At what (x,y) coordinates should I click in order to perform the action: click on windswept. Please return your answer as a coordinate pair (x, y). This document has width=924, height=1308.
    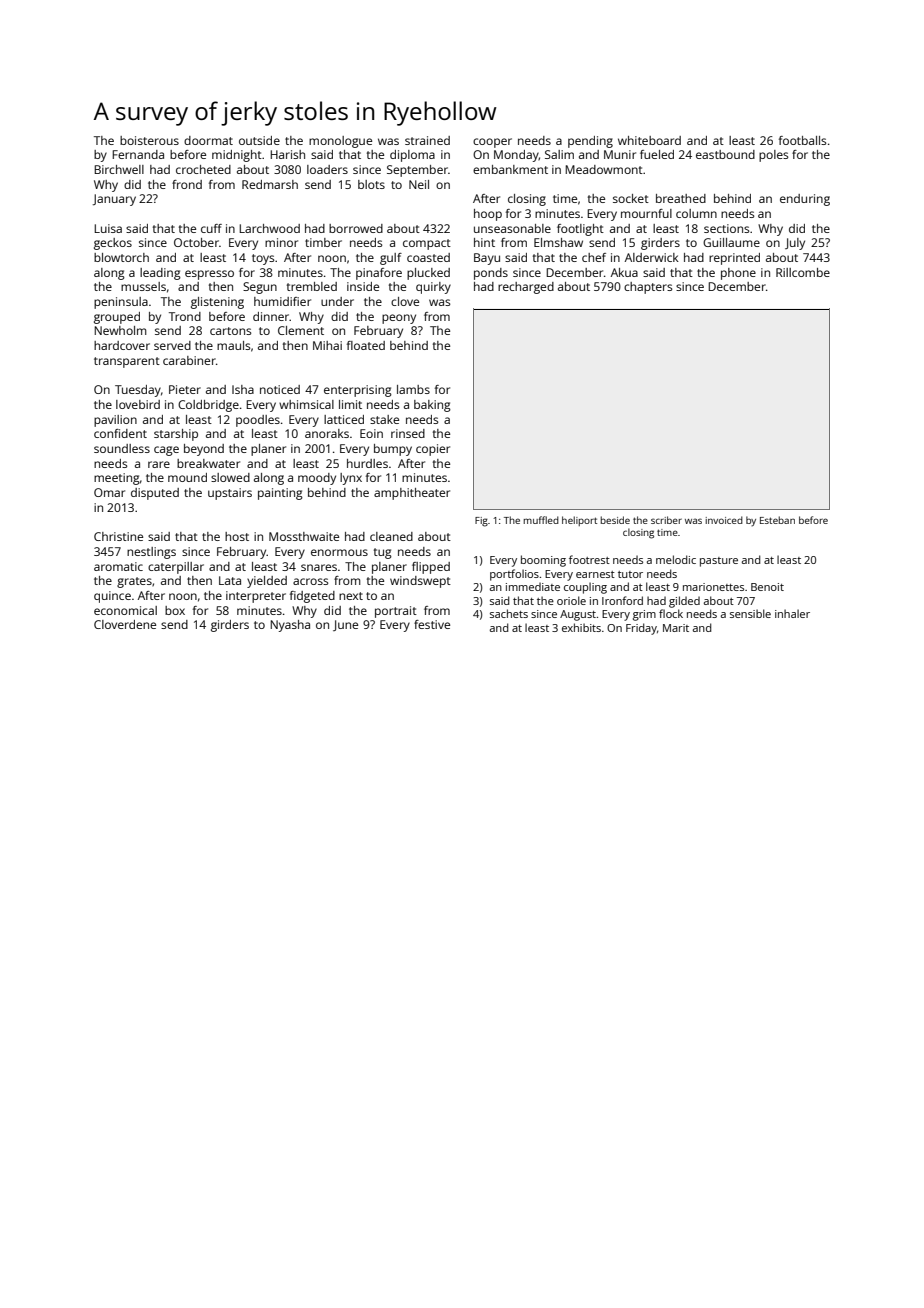
    Looking at the image, I should click on (420, 582).
